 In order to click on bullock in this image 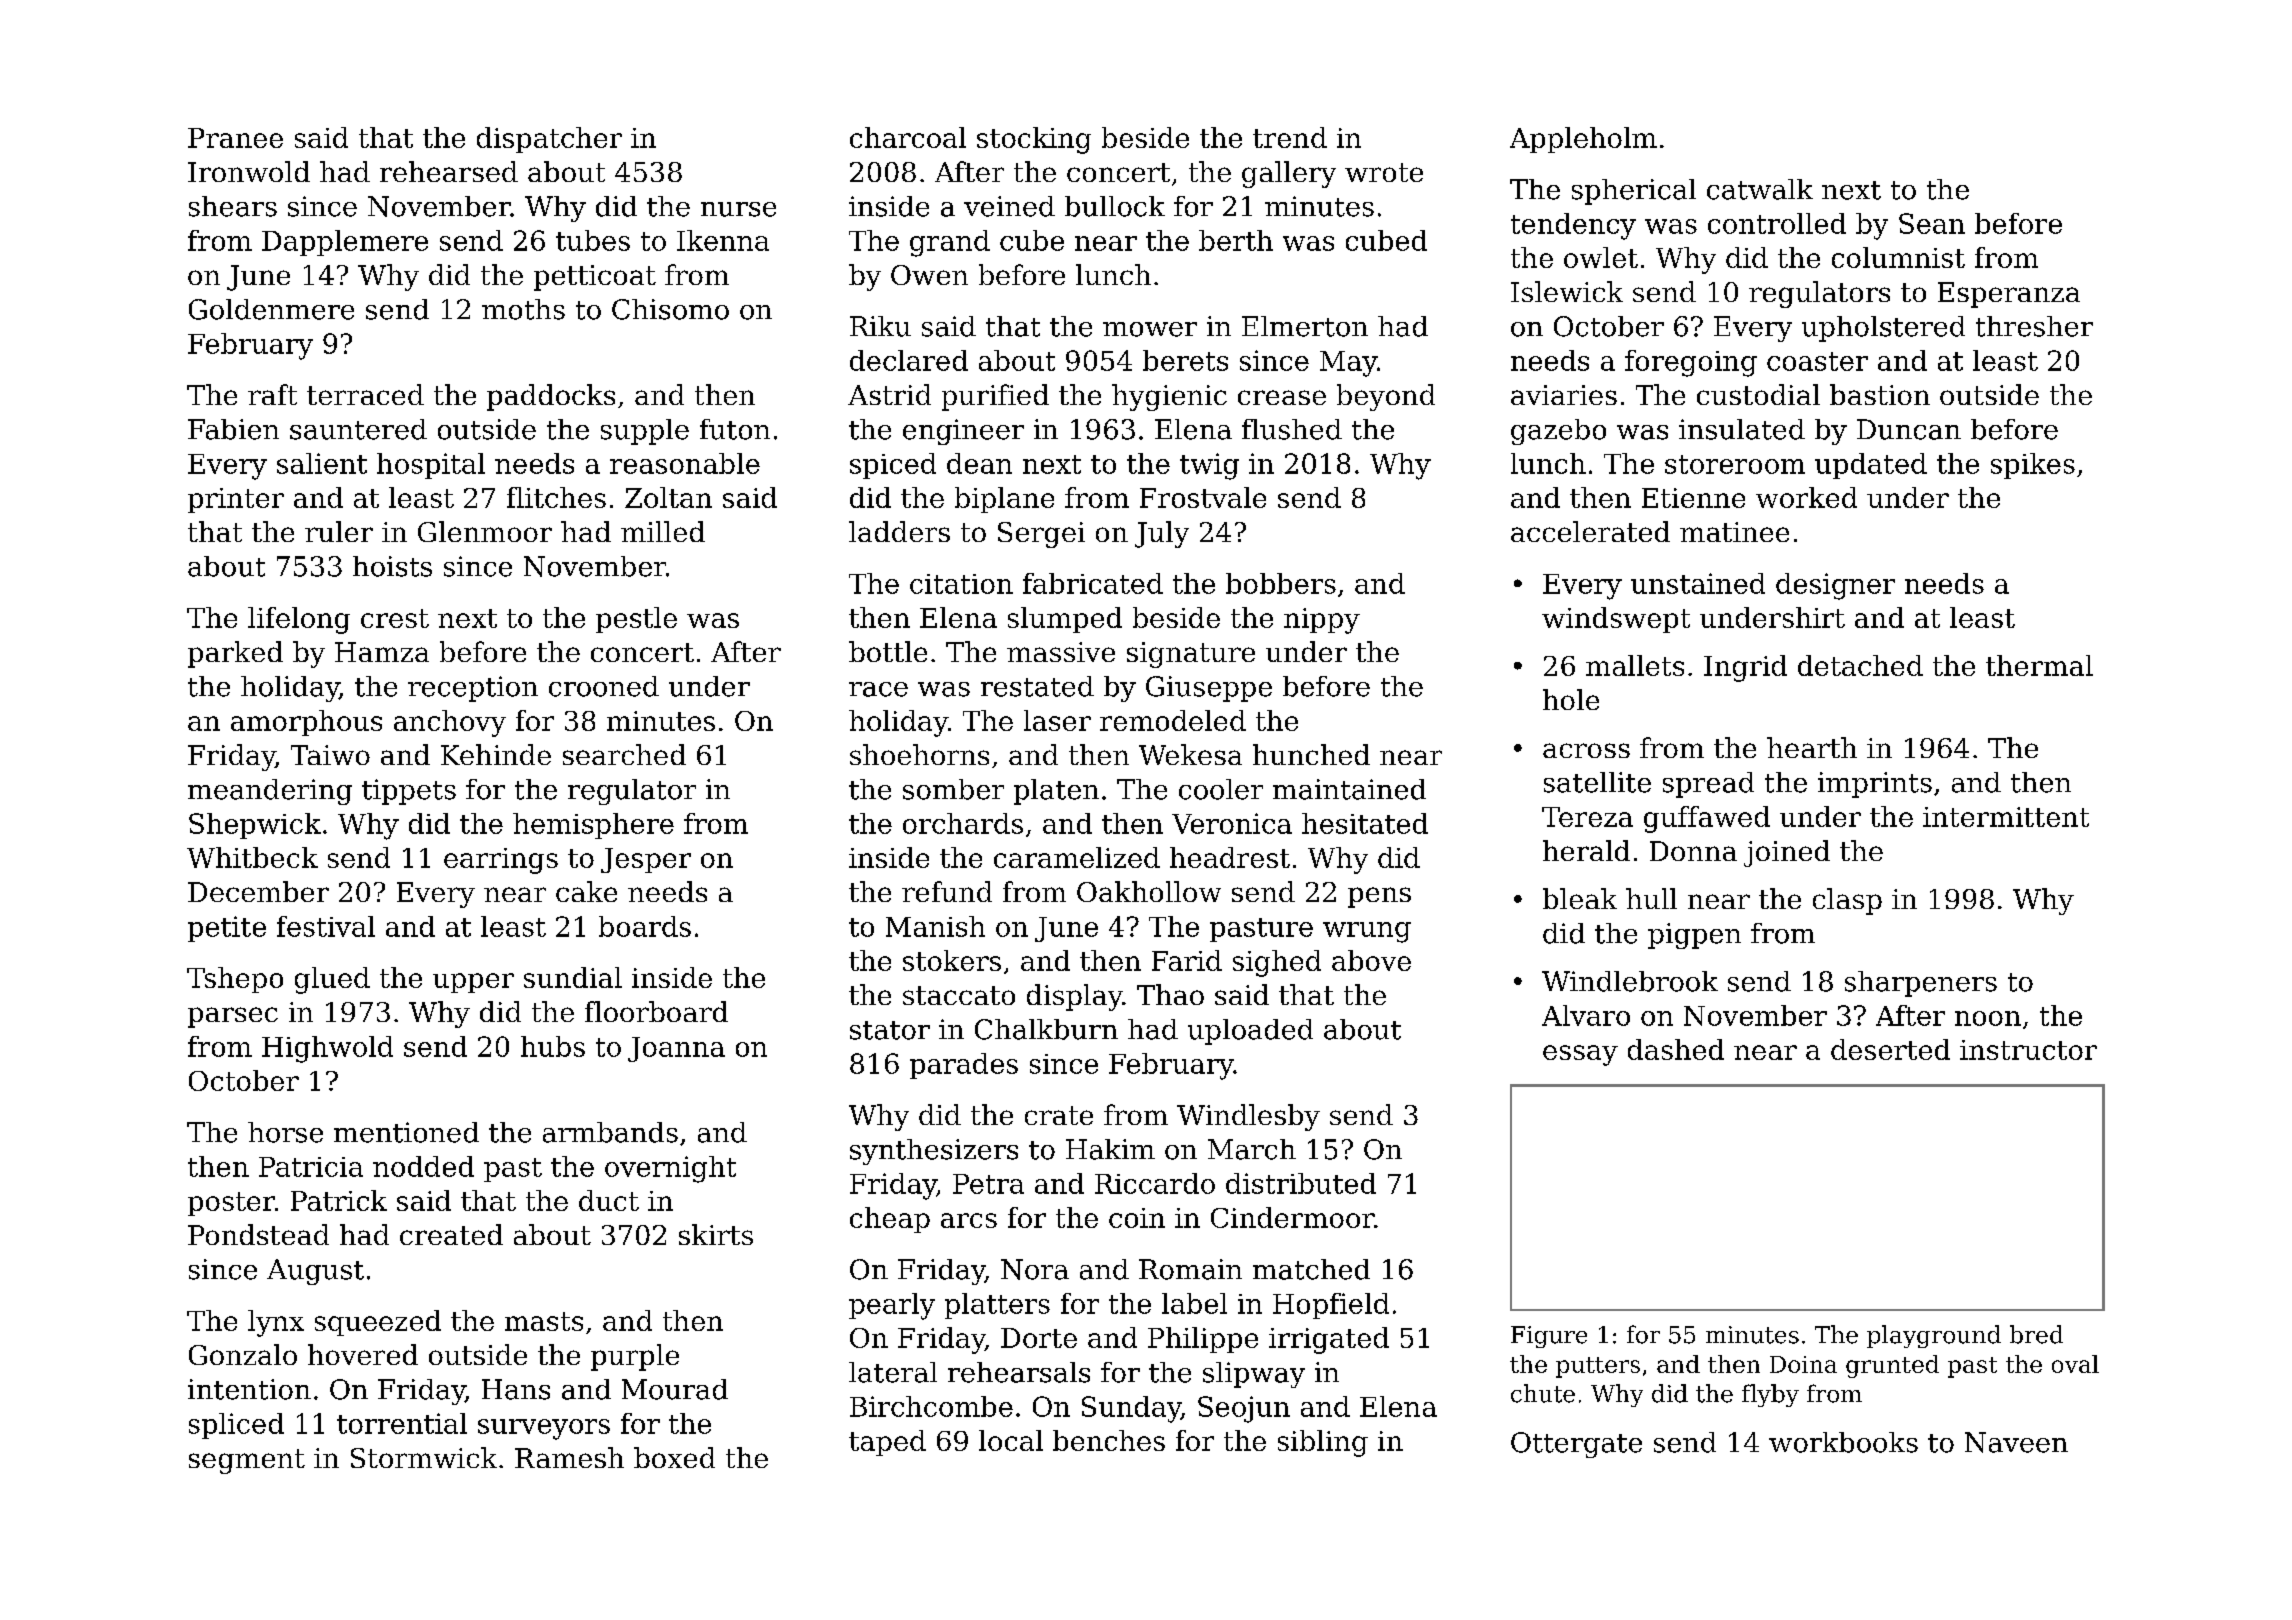, I will do `click(1115, 206)`.
